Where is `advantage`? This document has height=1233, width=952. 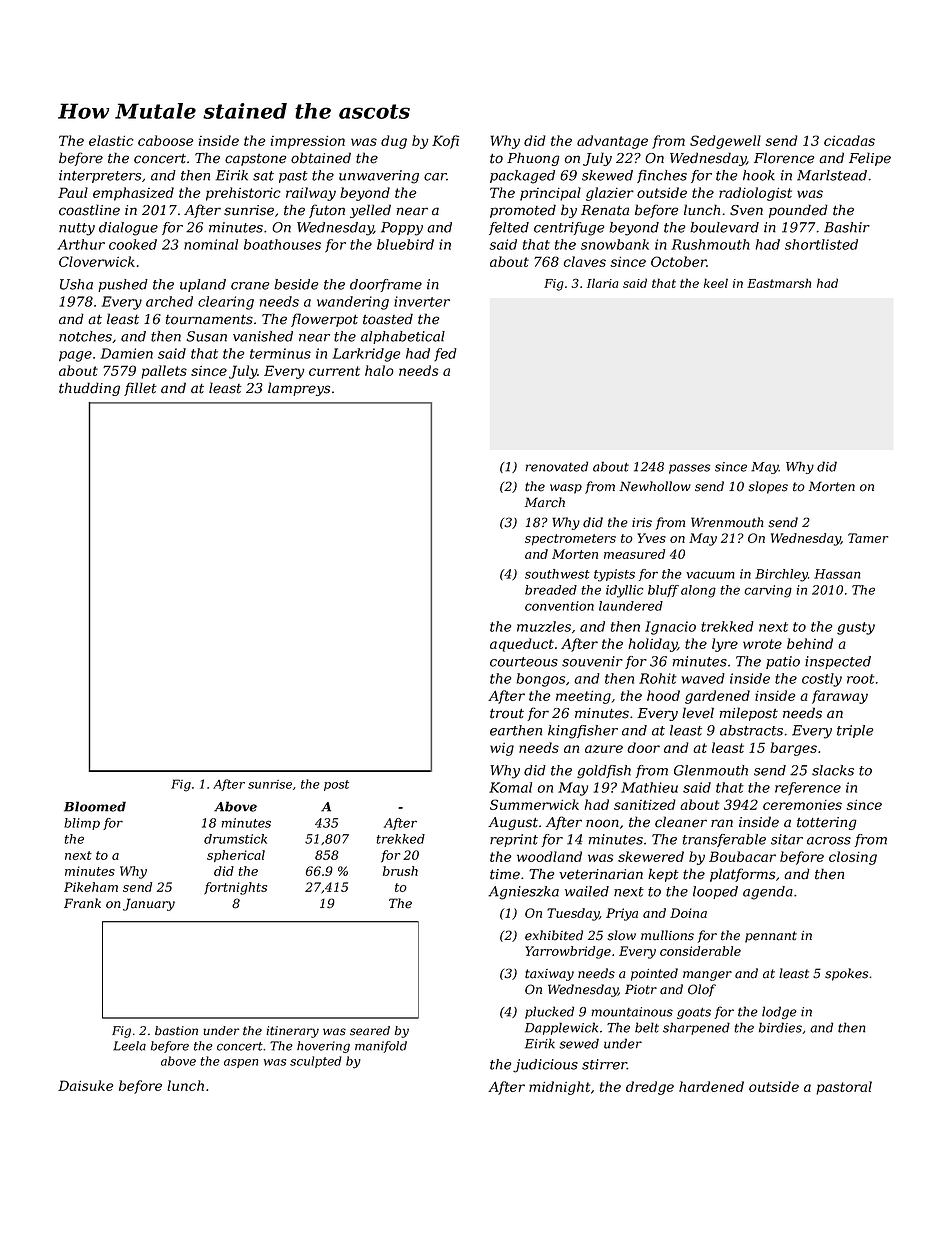
advantage is located at coordinates (612, 142).
